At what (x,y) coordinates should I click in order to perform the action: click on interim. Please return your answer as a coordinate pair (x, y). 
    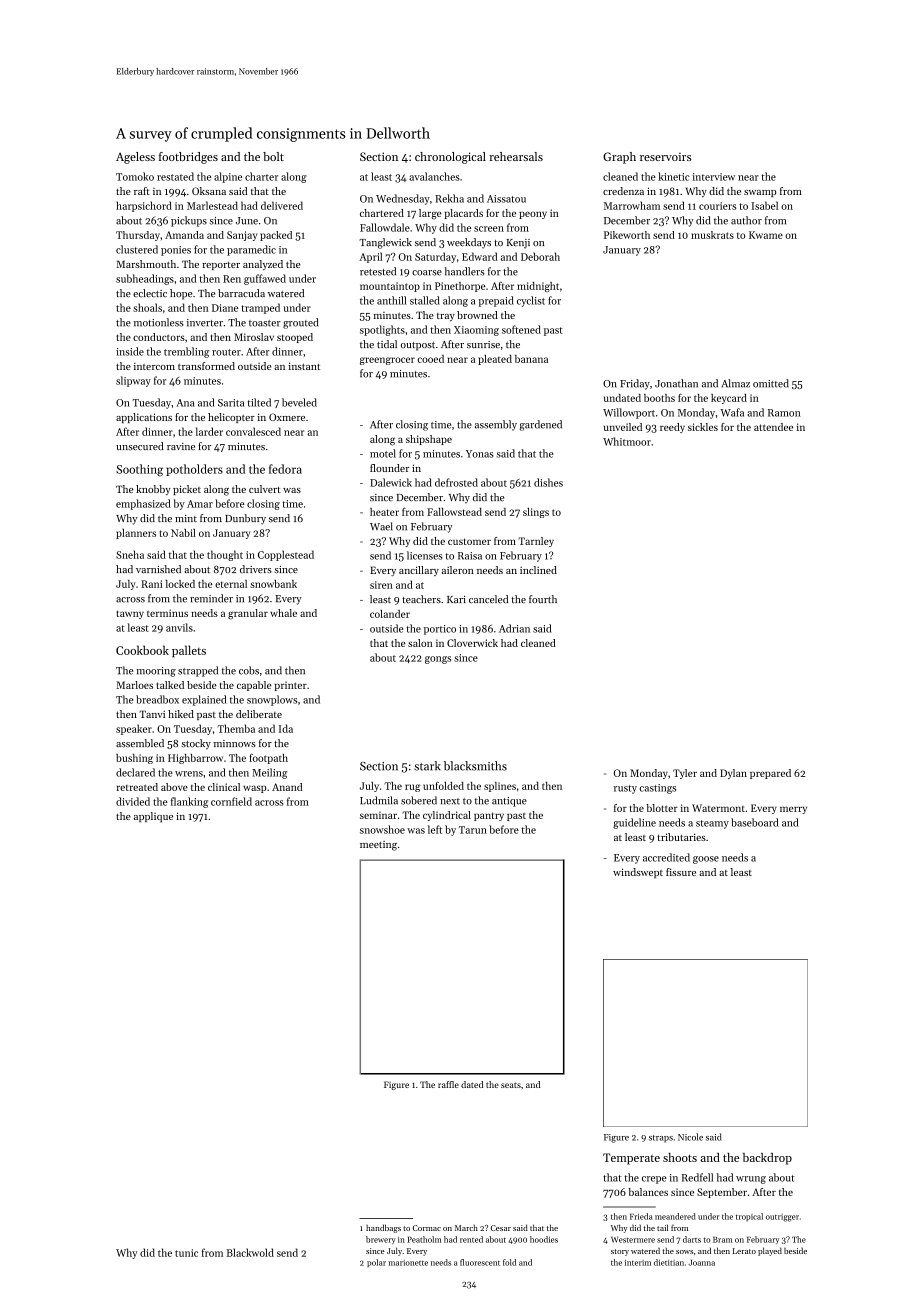
    Looking at the image, I should click on (638, 1263).
